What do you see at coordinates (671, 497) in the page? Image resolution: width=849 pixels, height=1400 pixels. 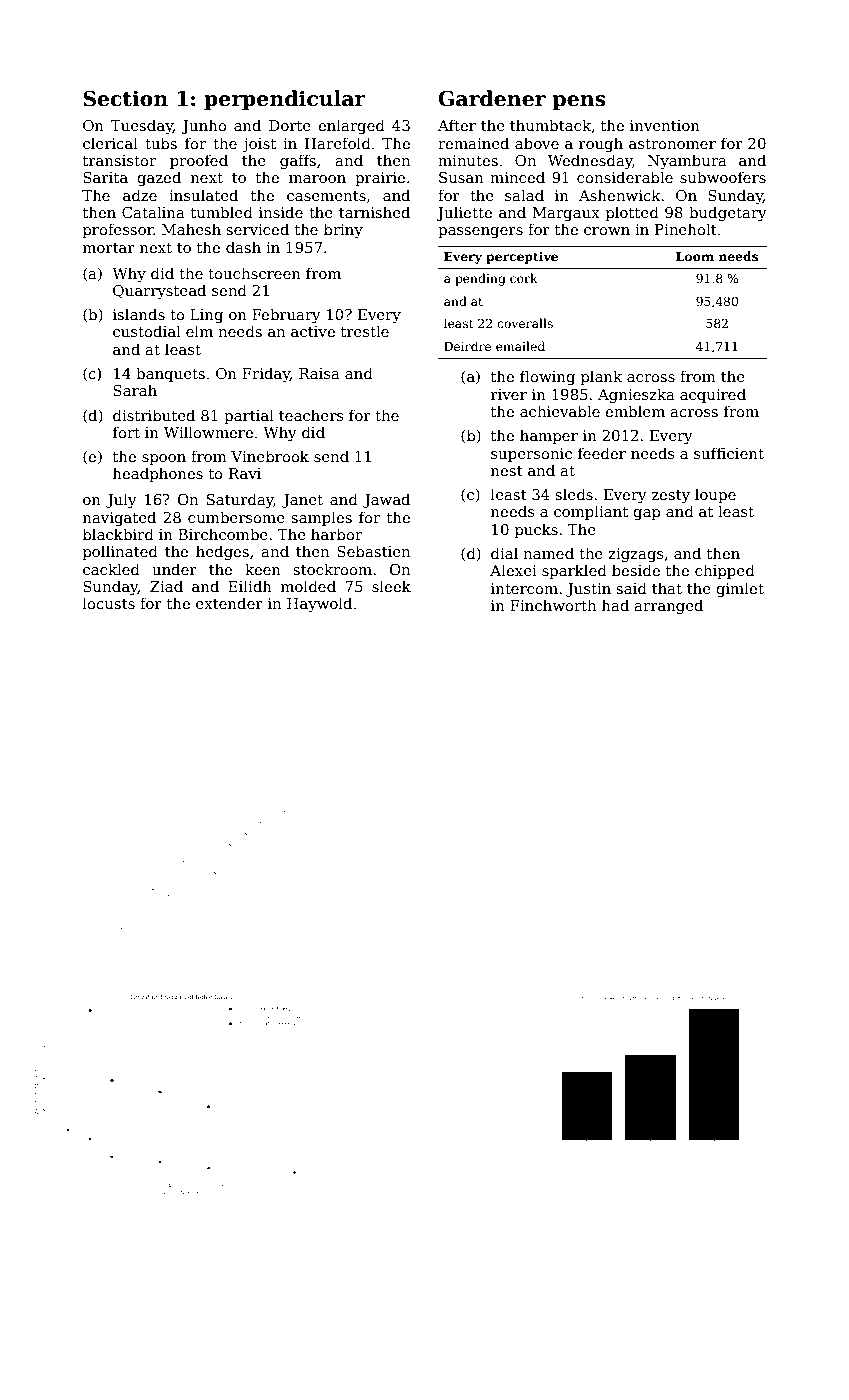 I see `zesty` at bounding box center [671, 497].
